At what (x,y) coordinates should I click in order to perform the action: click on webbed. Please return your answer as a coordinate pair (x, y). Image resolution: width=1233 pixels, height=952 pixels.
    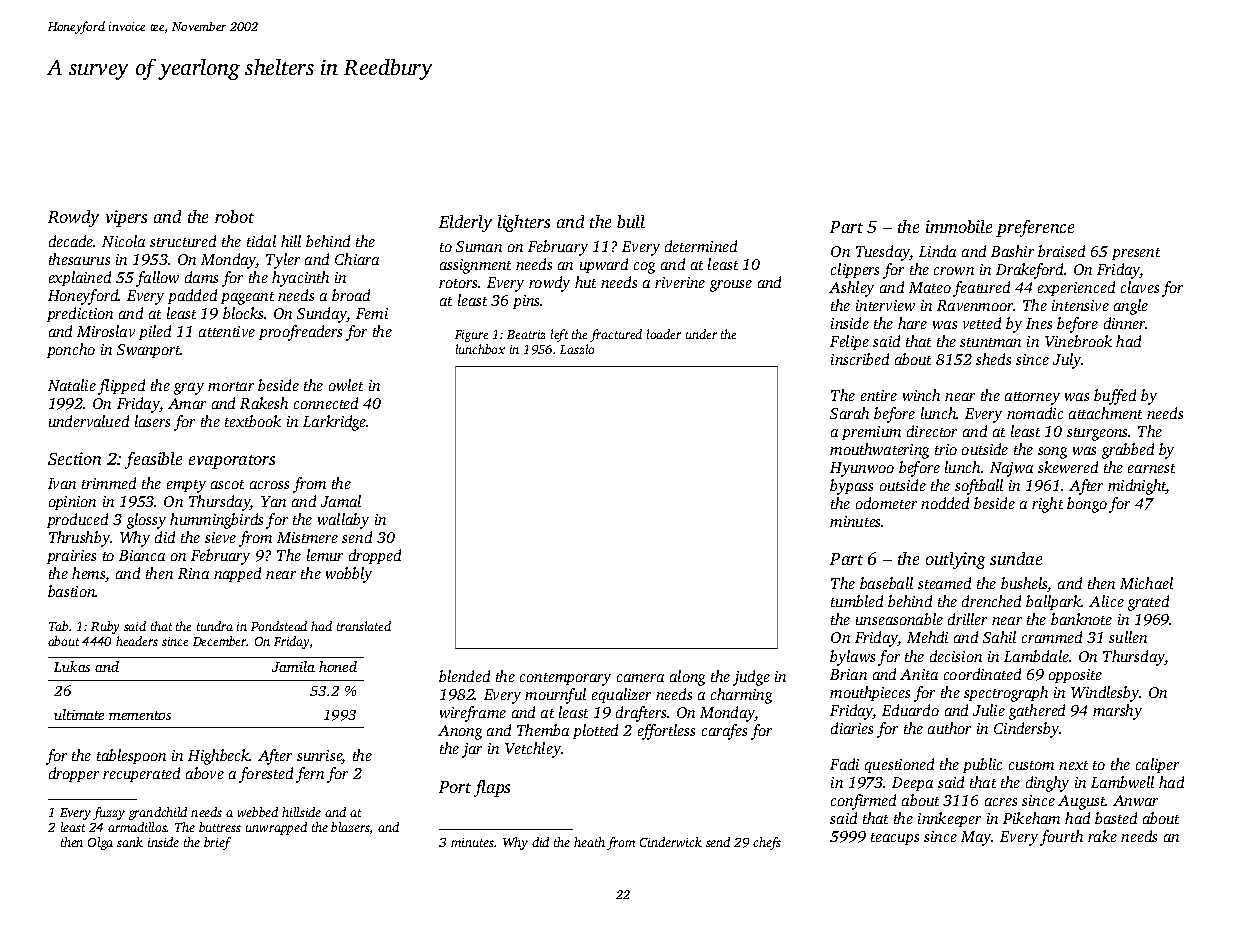
    Looking at the image, I should click on (258, 812).
